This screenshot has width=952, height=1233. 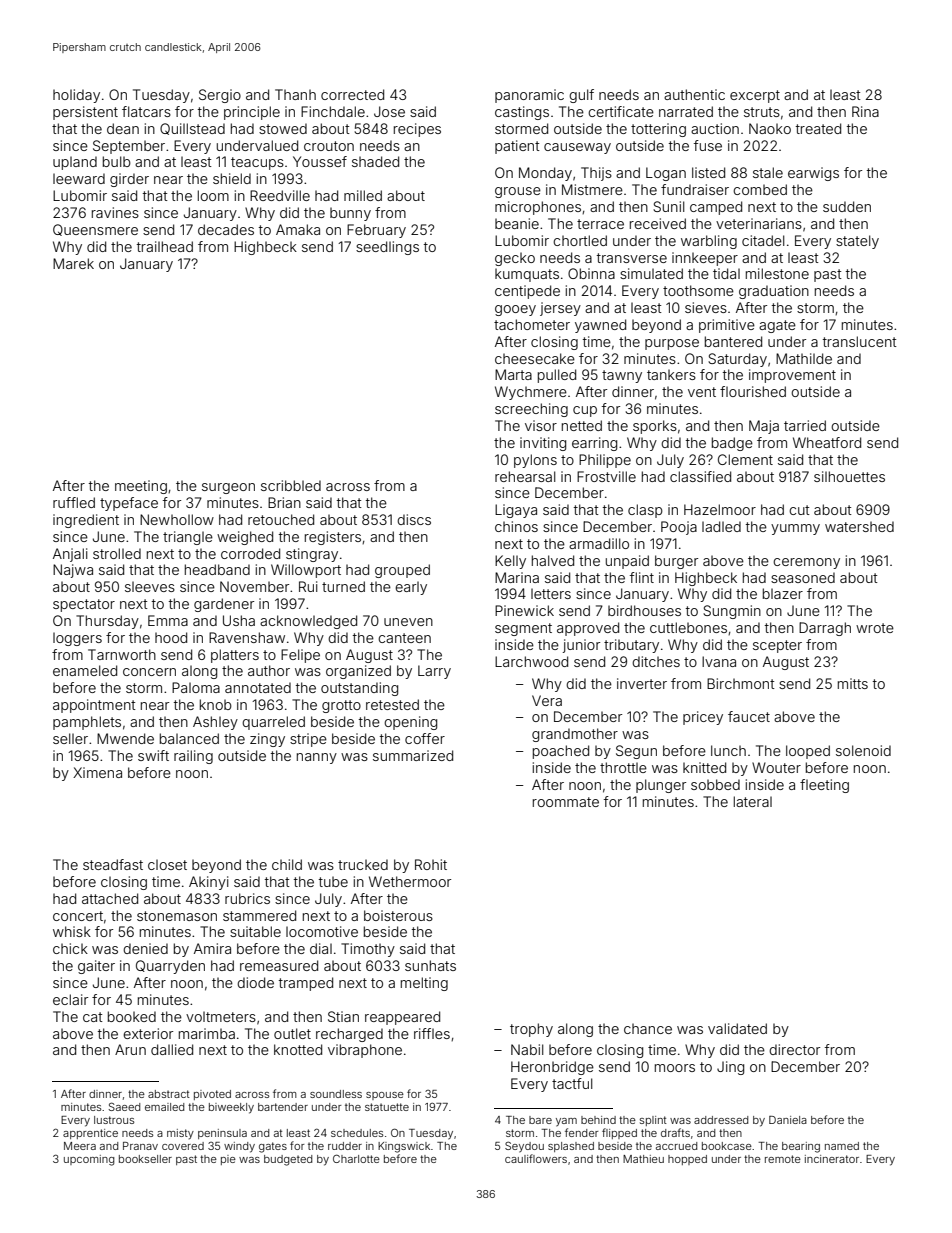 I want to click on sieves, so click(x=706, y=307).
